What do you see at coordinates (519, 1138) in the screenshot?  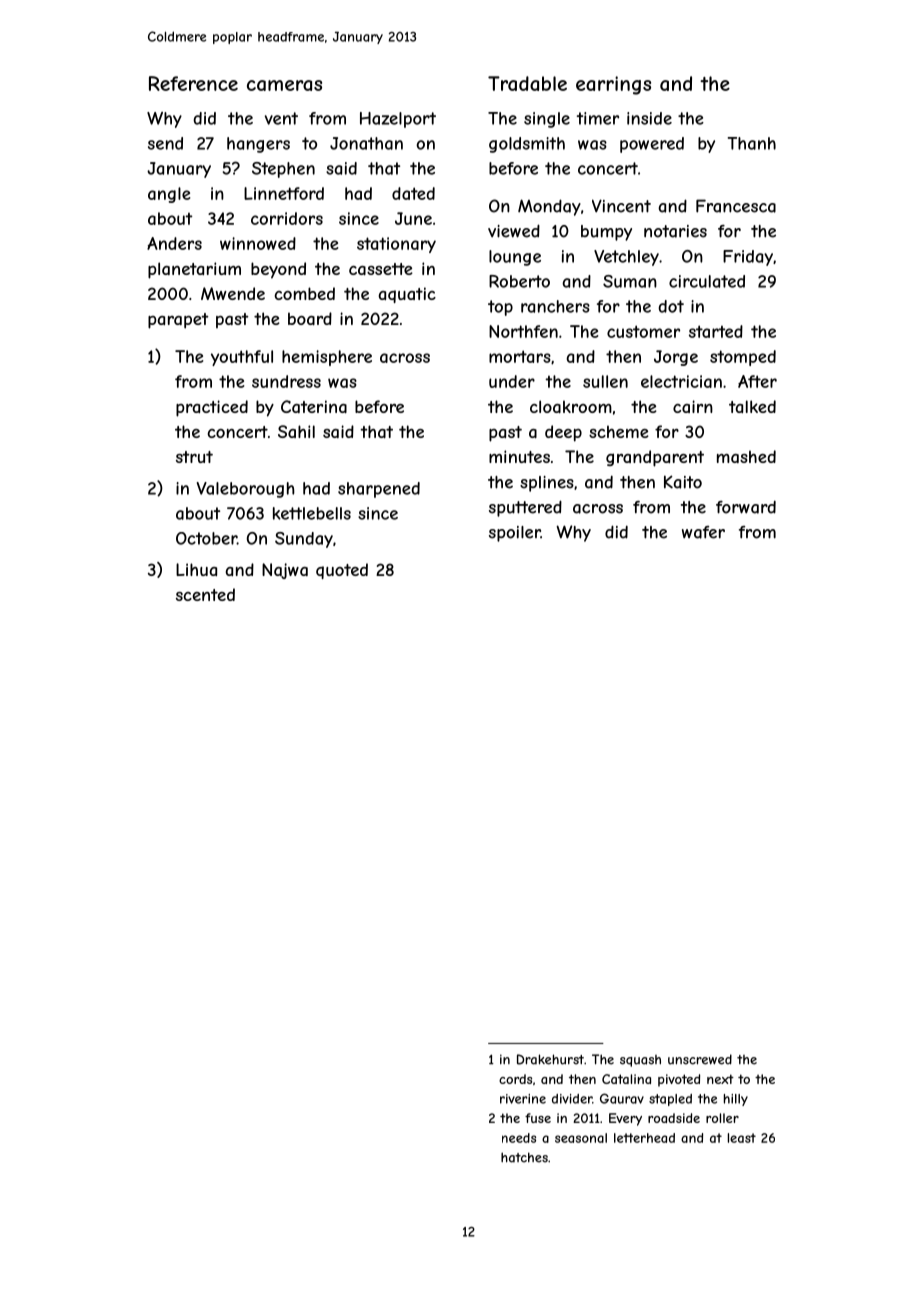 I see `needs` at bounding box center [519, 1138].
